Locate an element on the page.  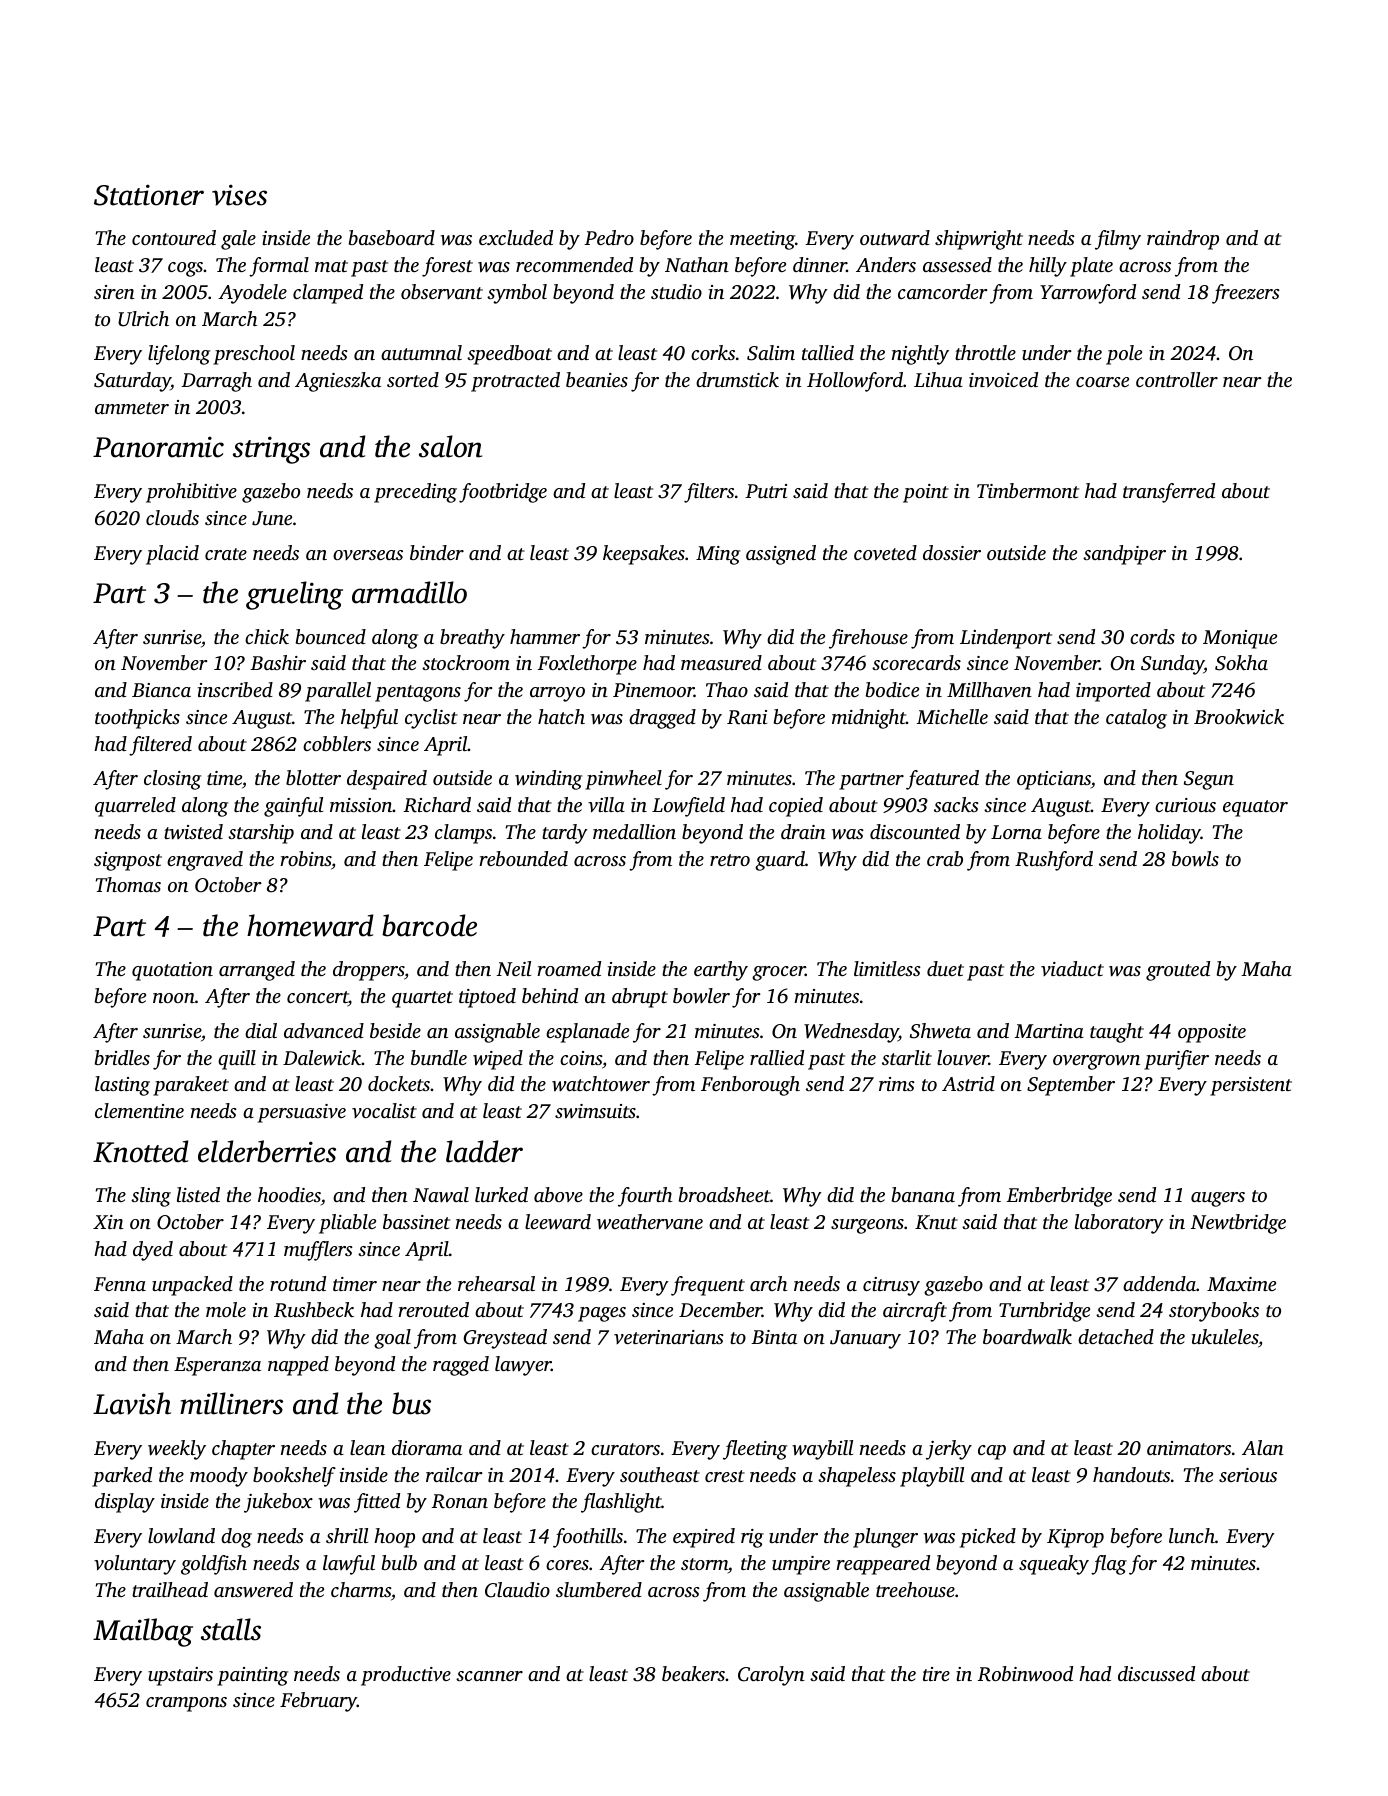
Millhaven is located at coordinates (989, 689).
